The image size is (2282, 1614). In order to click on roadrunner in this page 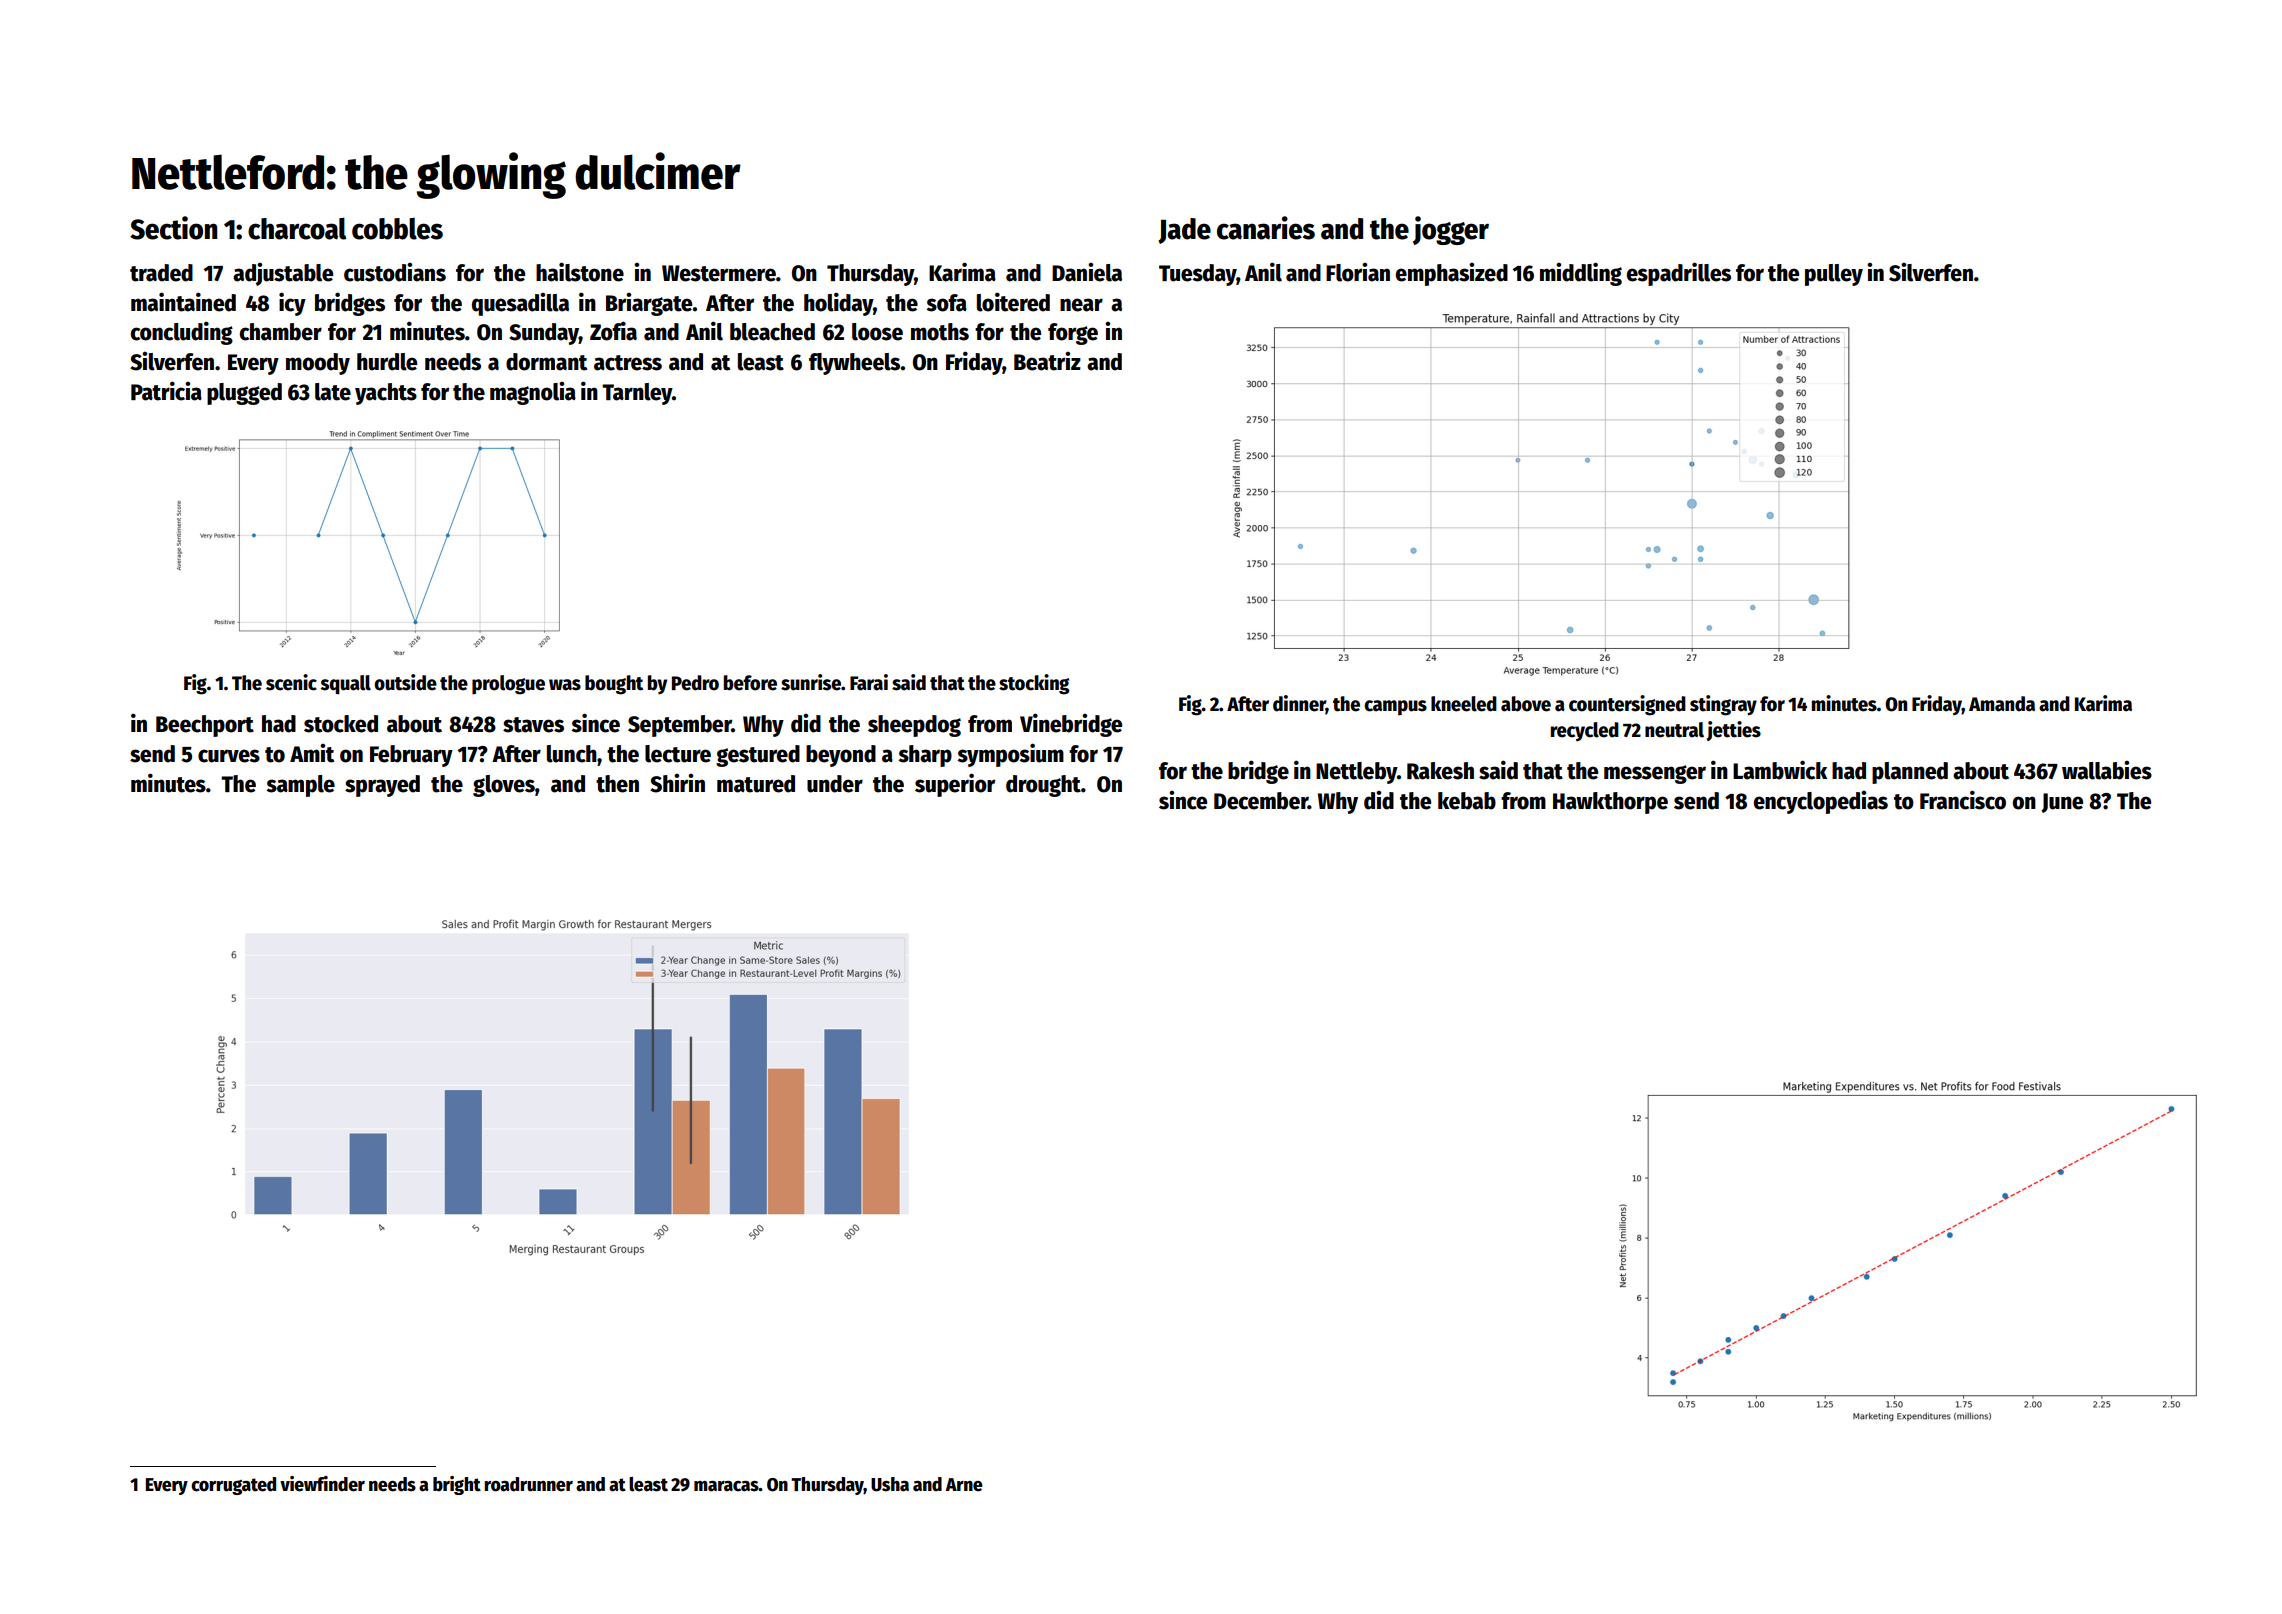, I will do `click(528, 1484)`.
